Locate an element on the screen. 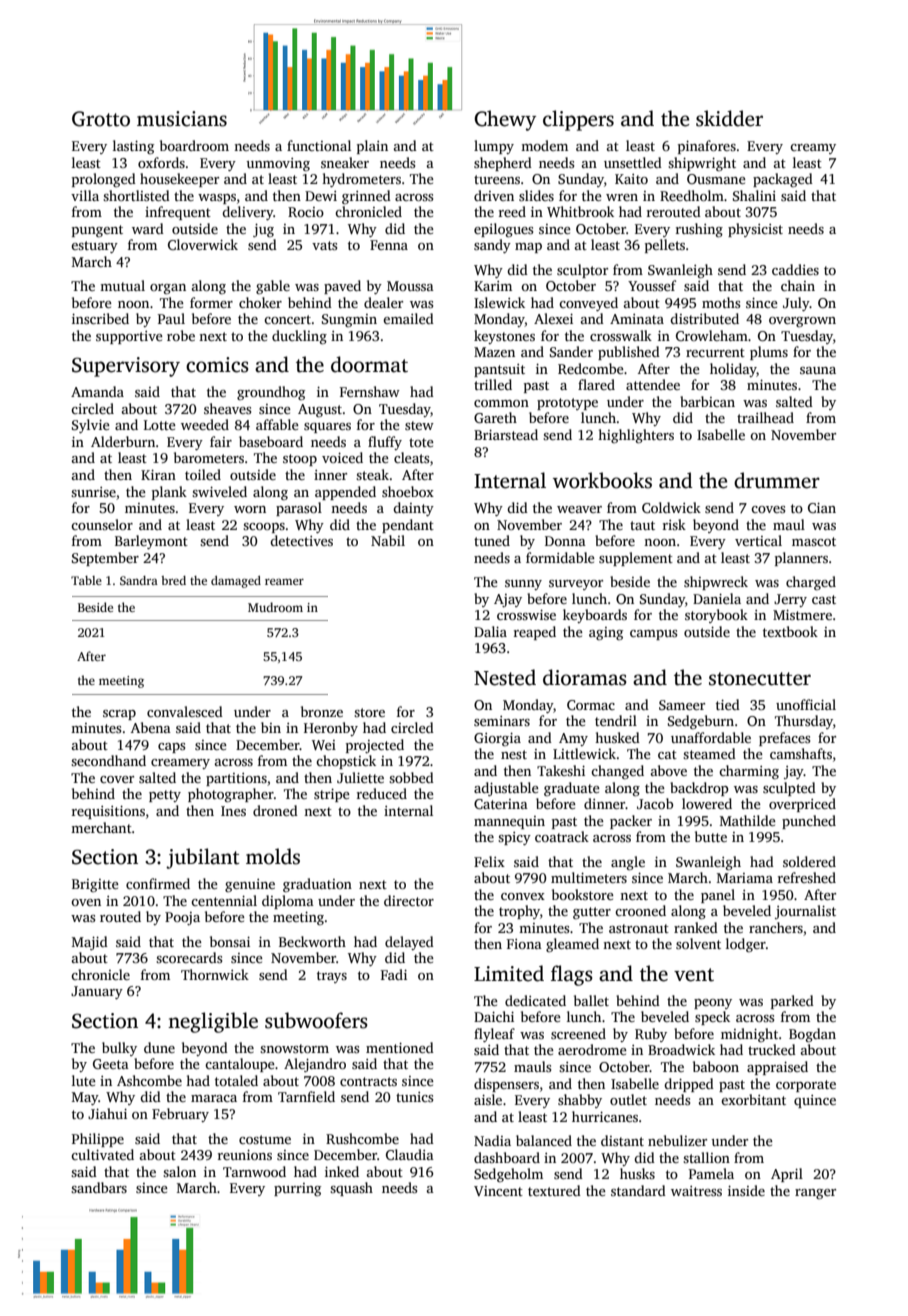 The width and height of the screenshot is (908, 1316). fair is located at coordinates (221, 441).
